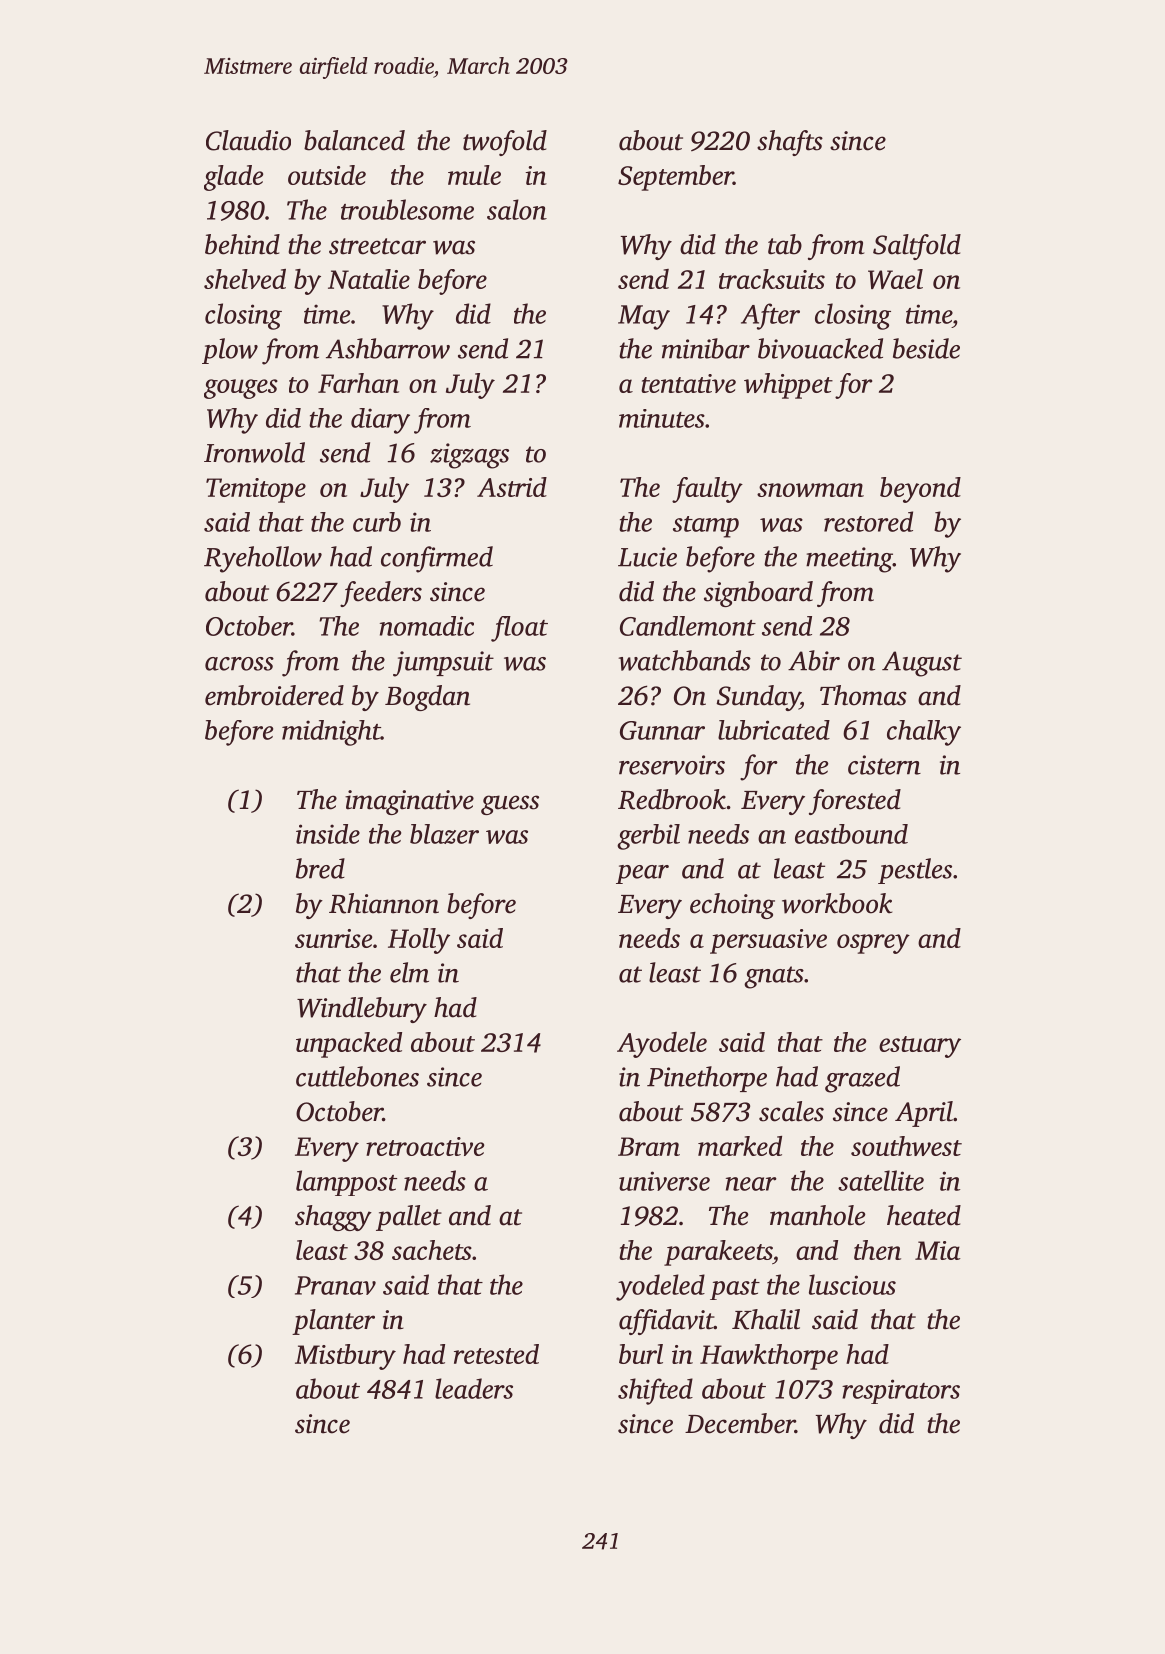  I want to click on snowman, so click(810, 490).
